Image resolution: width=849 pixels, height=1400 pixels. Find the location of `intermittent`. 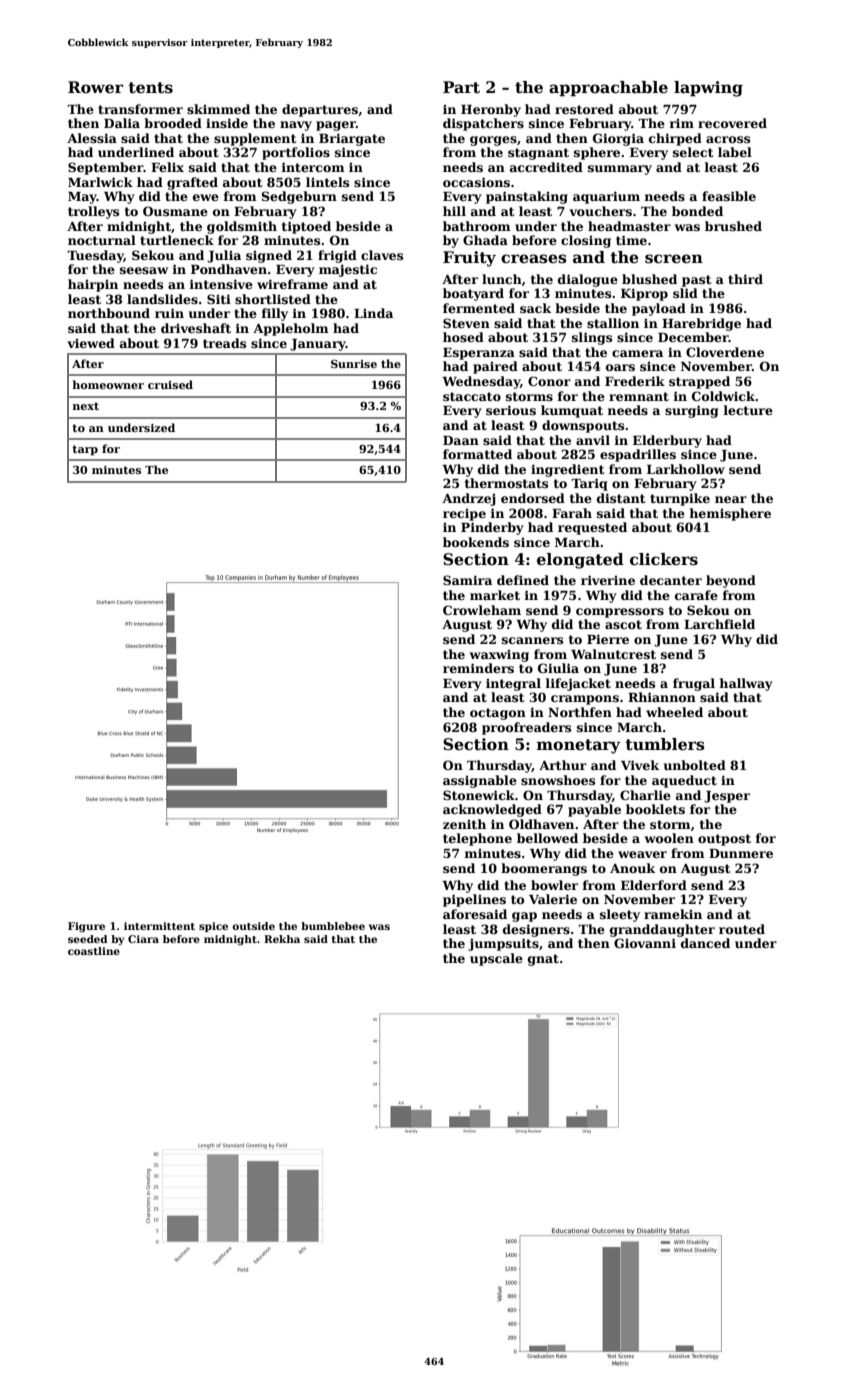

intermittent is located at coordinates (159, 926).
